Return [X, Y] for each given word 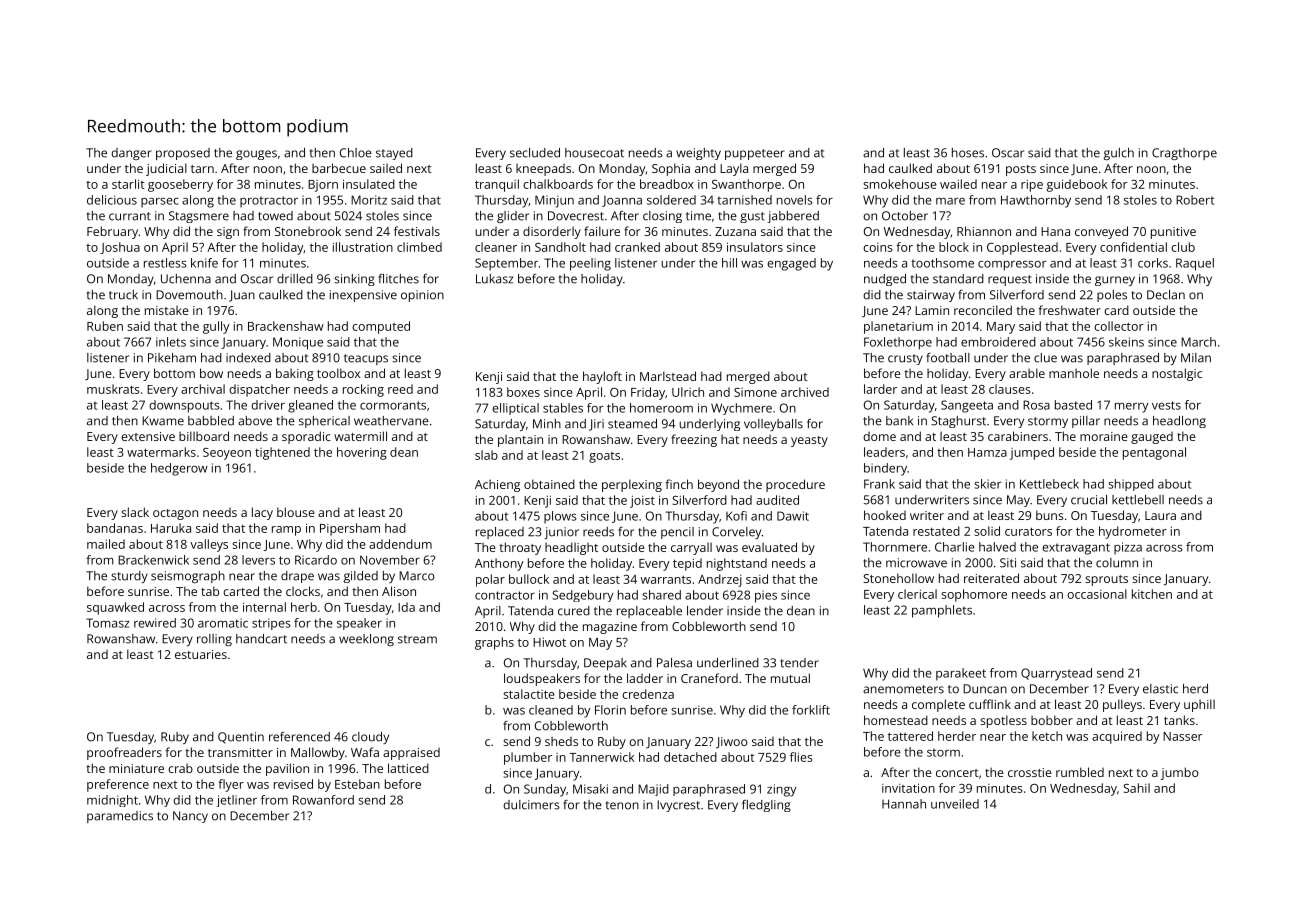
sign [228, 233]
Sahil [1137, 788]
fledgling [766, 806]
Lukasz [494, 279]
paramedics [120, 817]
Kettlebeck [1049, 484]
